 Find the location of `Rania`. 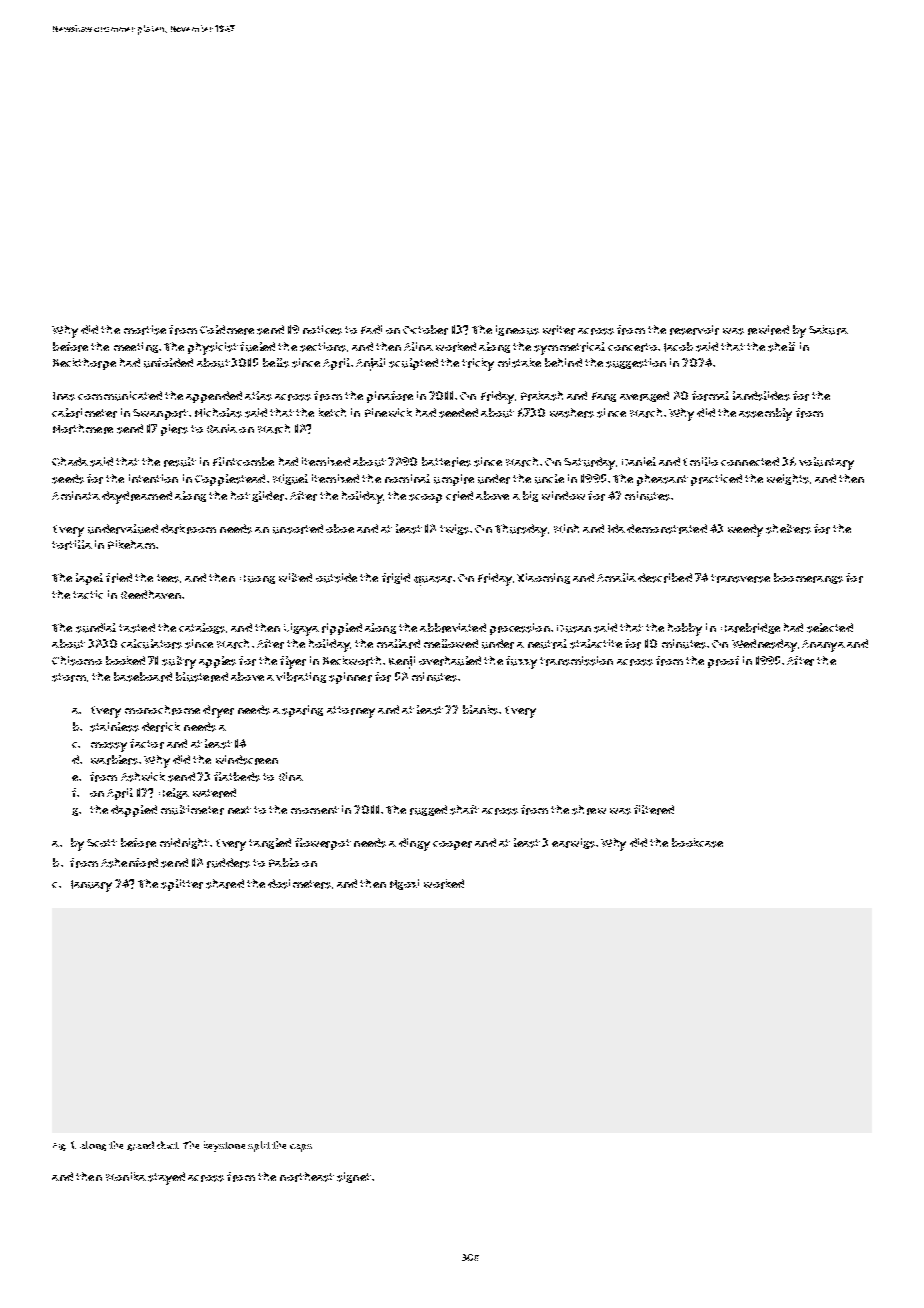

Rania is located at coordinates (222, 428).
